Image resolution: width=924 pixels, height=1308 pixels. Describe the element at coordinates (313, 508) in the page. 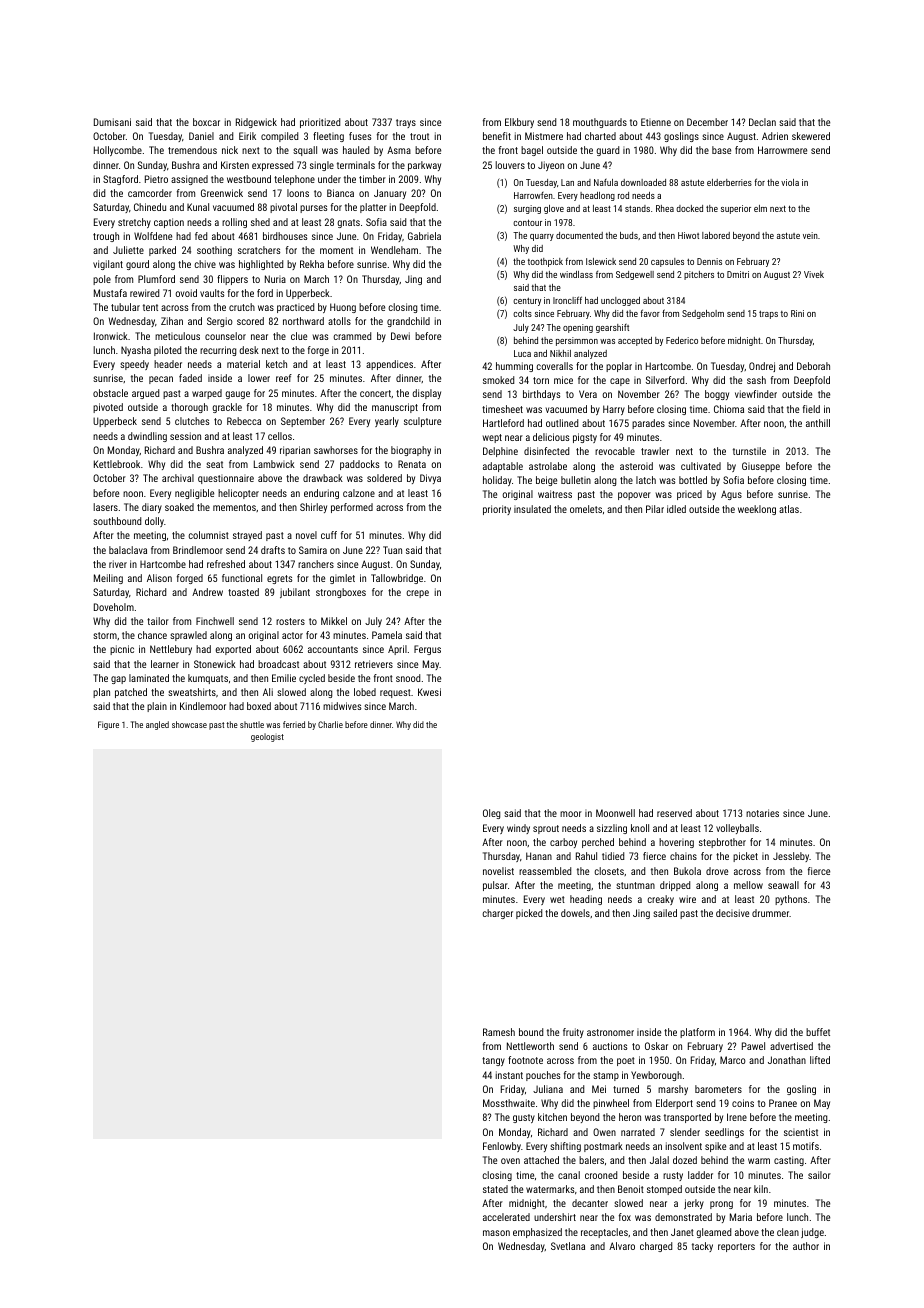

I see `Shirley` at that location.
